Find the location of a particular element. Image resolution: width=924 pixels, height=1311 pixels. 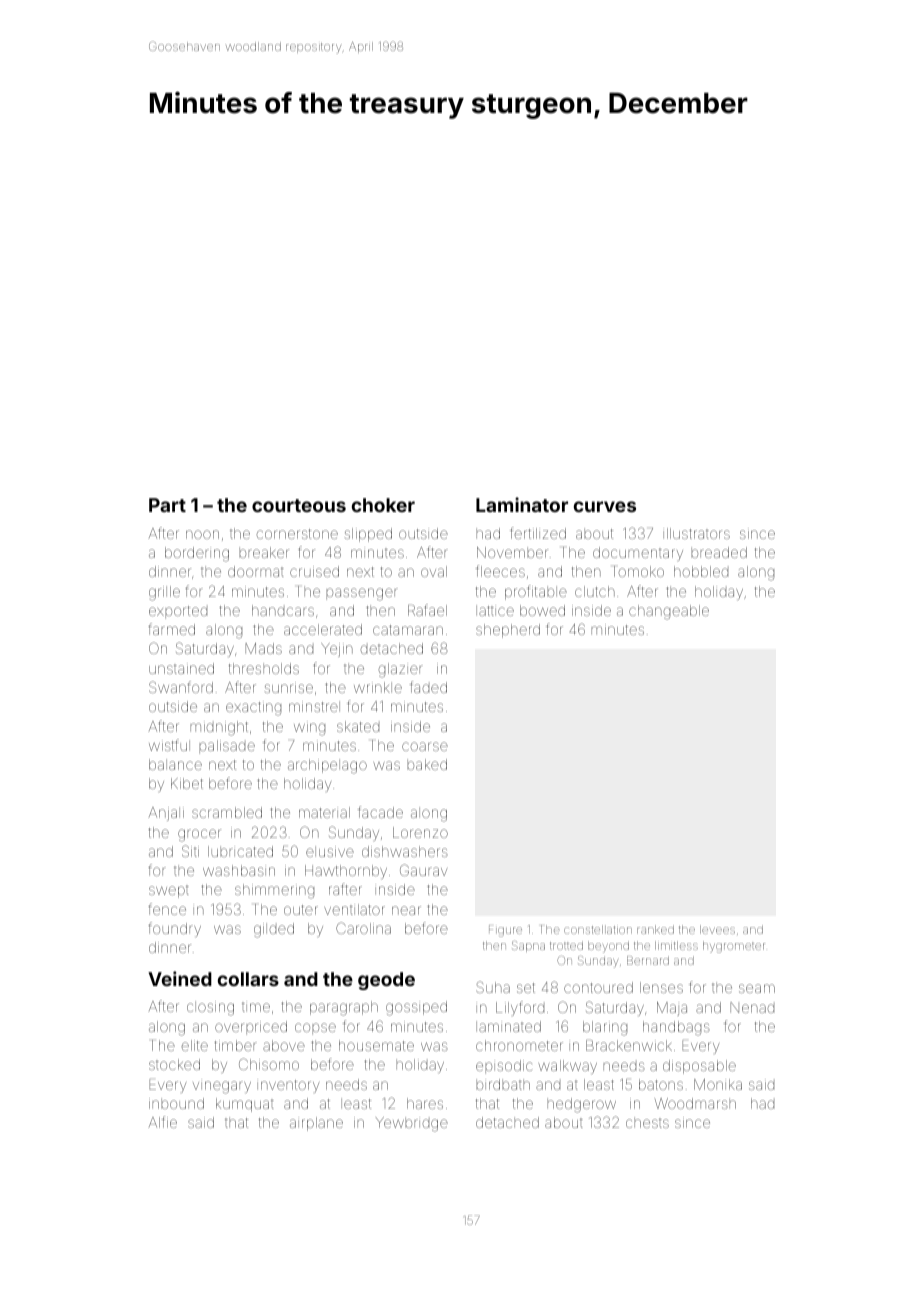

Alfie is located at coordinates (162, 1122).
